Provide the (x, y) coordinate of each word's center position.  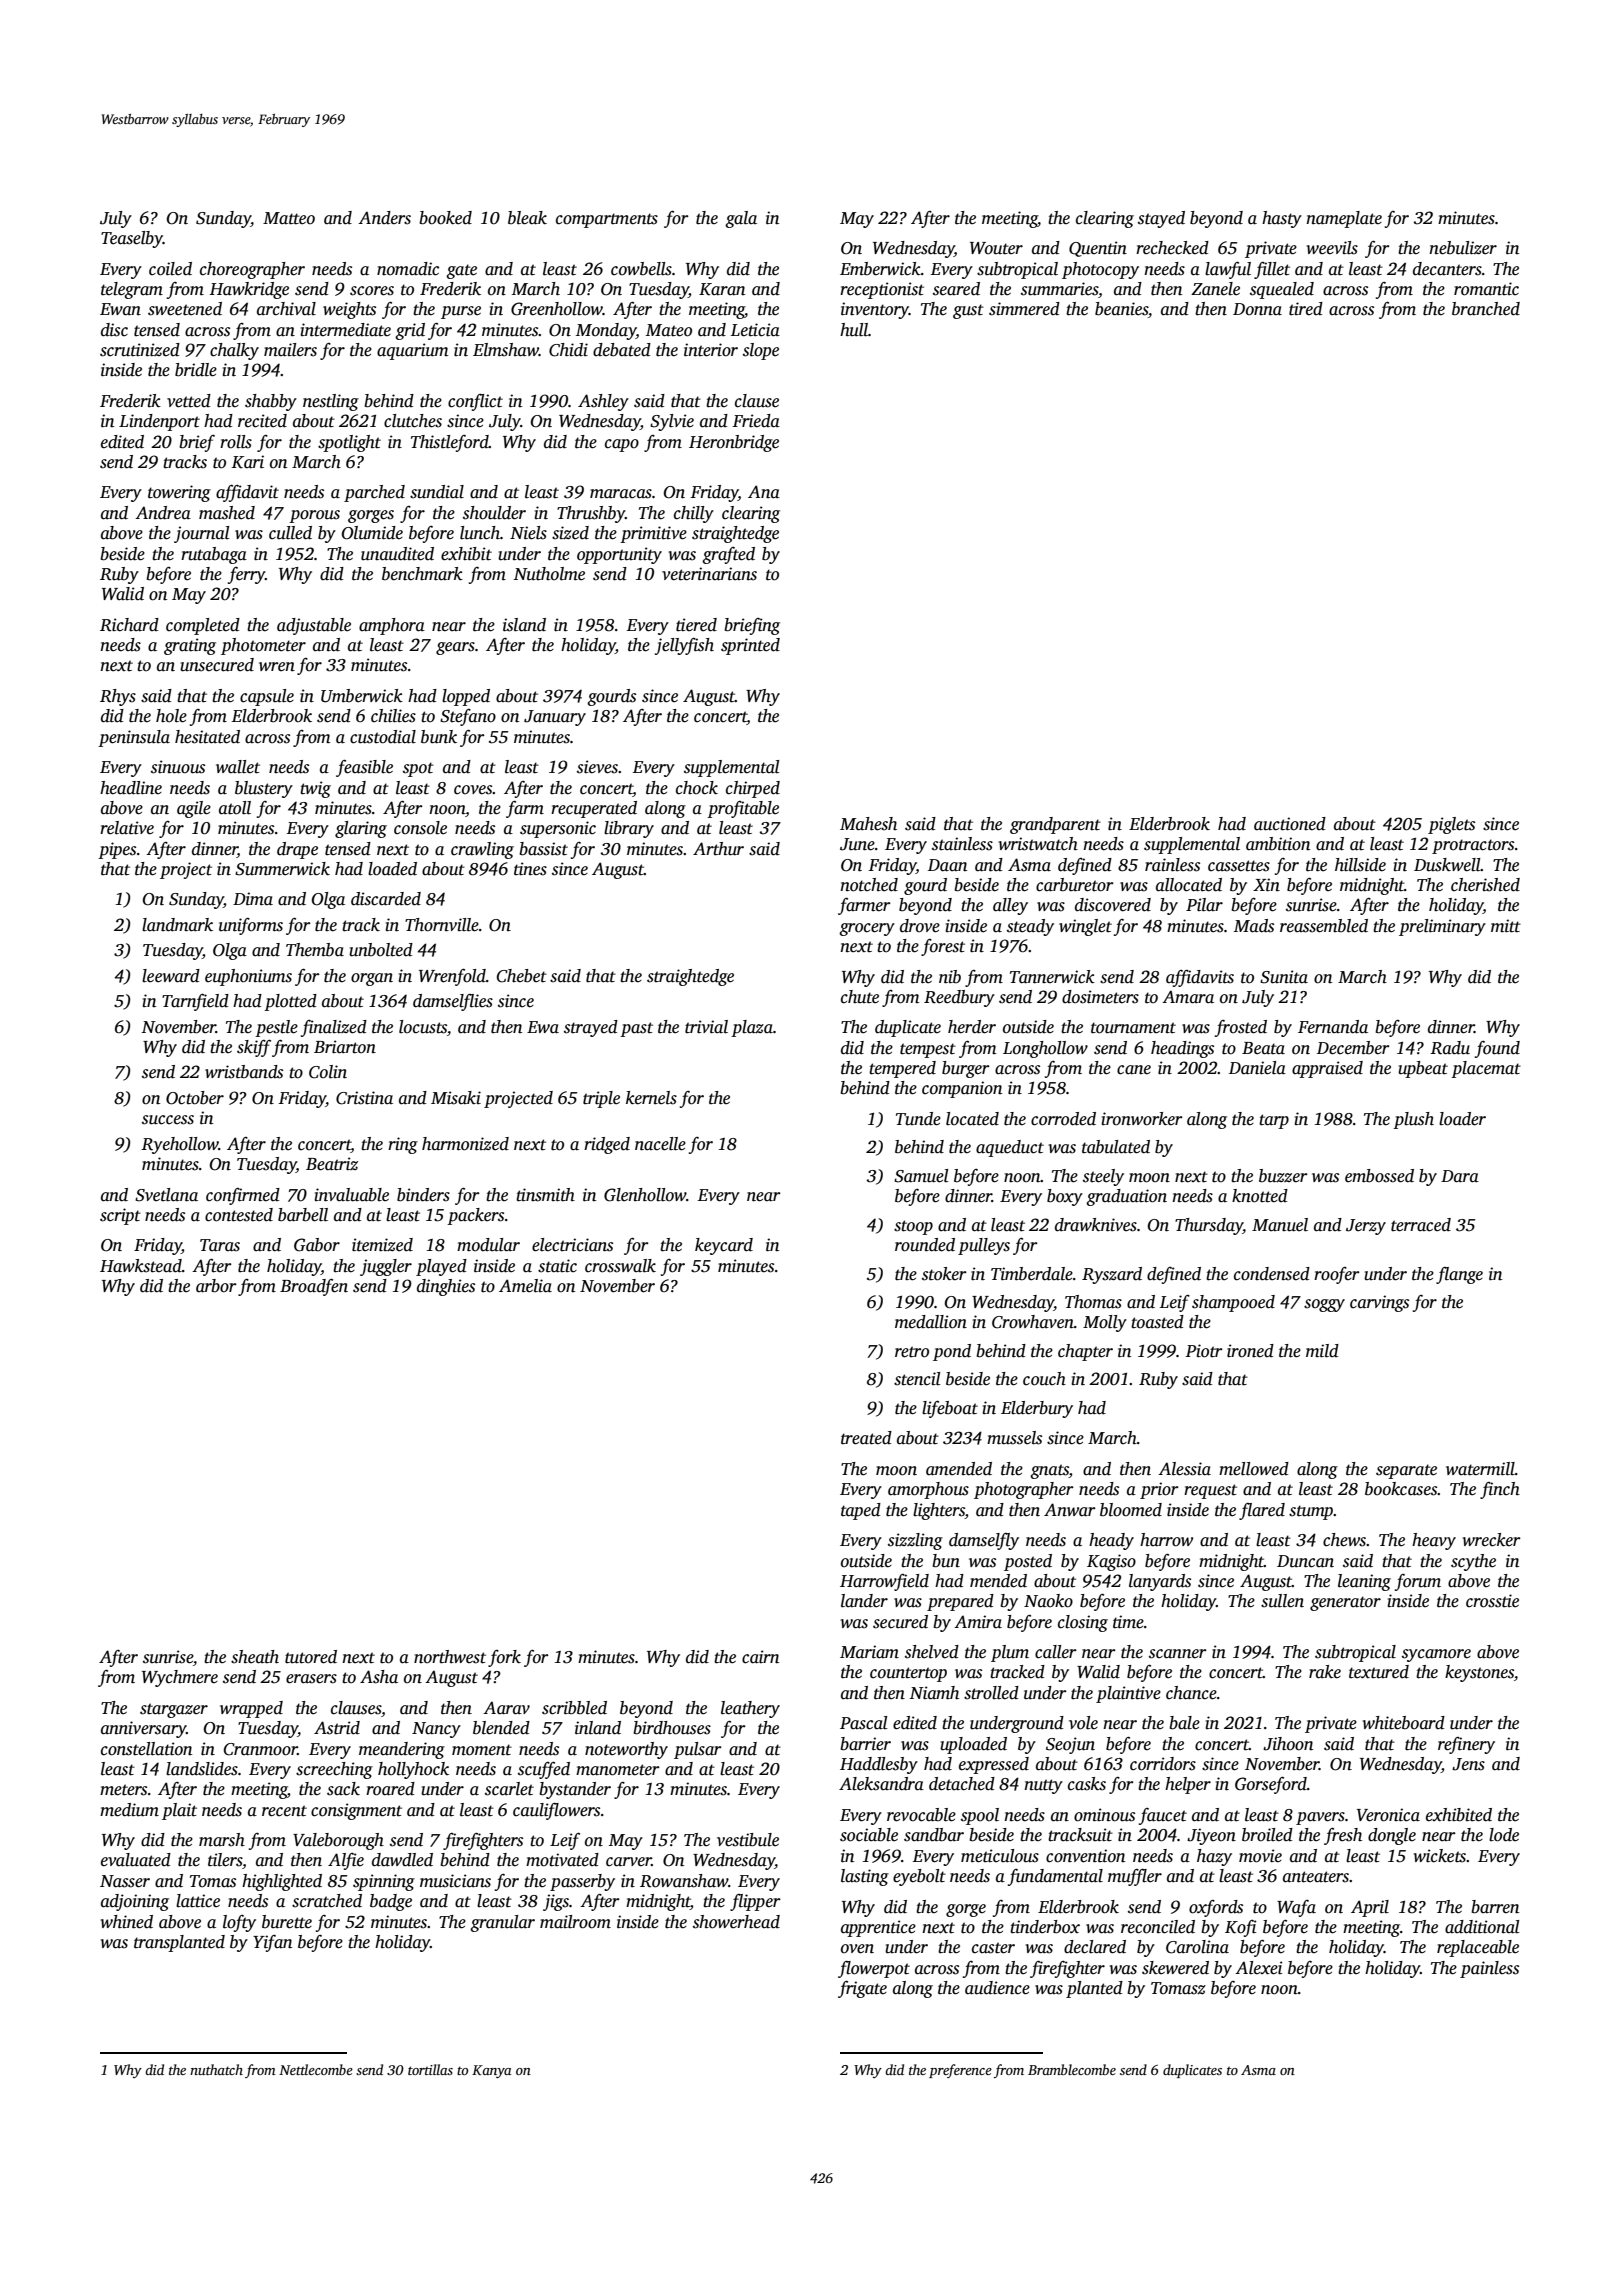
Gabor (317, 1245)
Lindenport (159, 422)
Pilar (1204, 905)
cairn (760, 1657)
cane (1134, 1070)
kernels (651, 1098)
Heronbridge (734, 443)
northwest (450, 1657)
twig (315, 789)
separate (1406, 1471)
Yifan (272, 1943)
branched (1486, 309)
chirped (753, 789)
